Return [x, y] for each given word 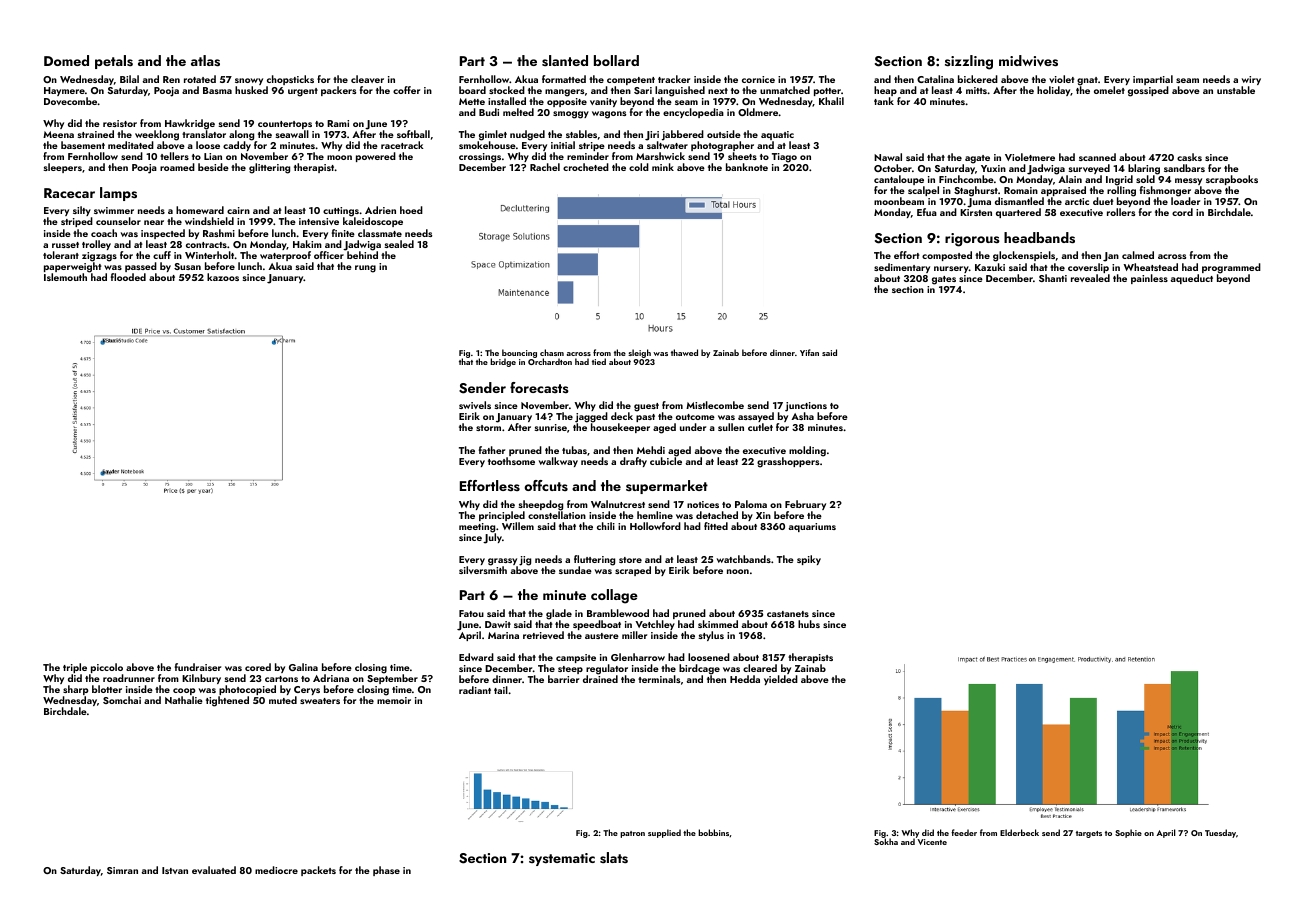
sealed [399, 244]
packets [318, 871]
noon [738, 571]
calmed [1138, 255]
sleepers [63, 168]
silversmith [483, 570]
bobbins [713, 832]
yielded [781, 680]
